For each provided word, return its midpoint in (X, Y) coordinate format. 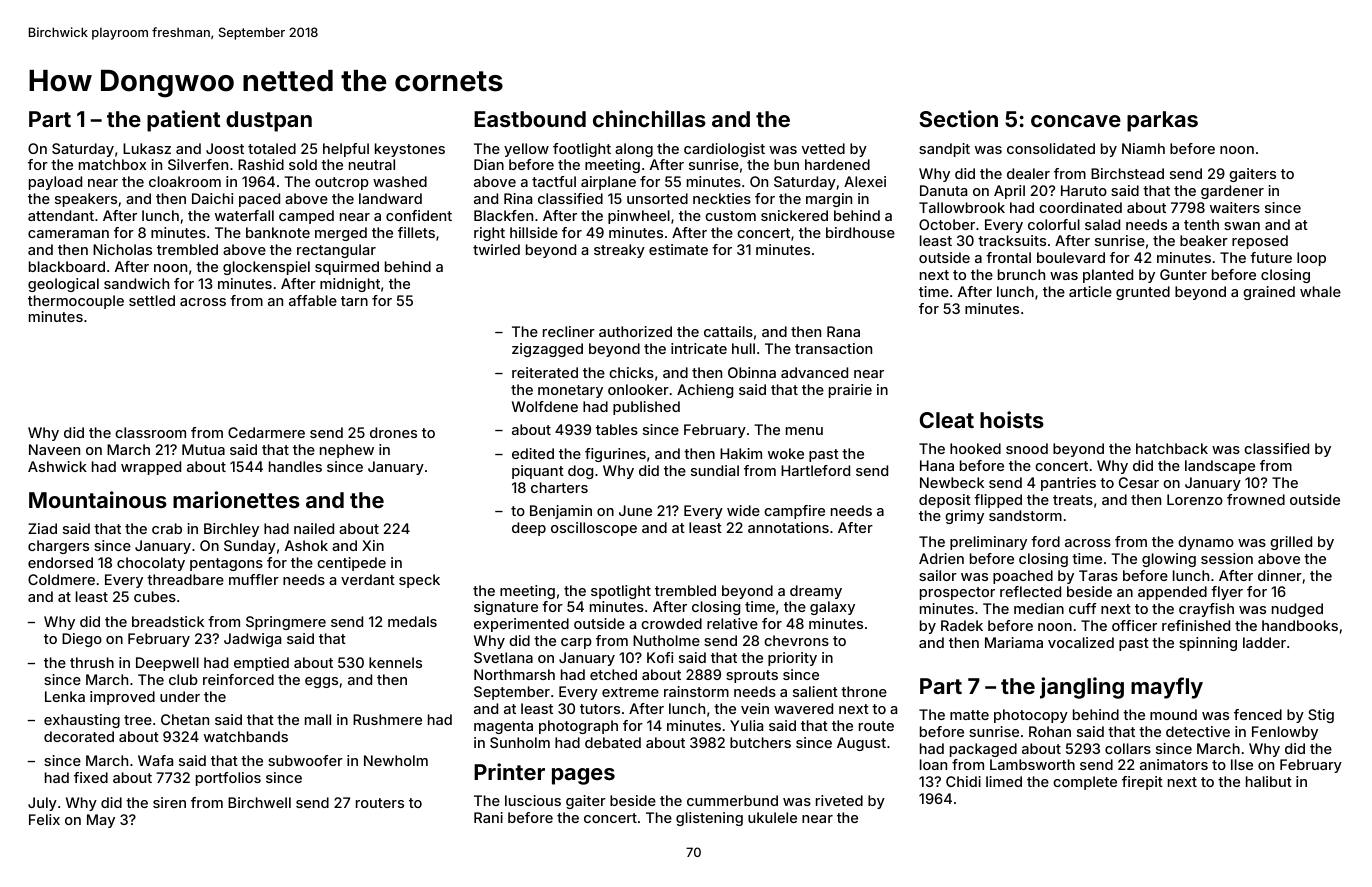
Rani (488, 817)
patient (183, 121)
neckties (722, 198)
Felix (44, 819)
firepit (1142, 783)
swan (1242, 226)
